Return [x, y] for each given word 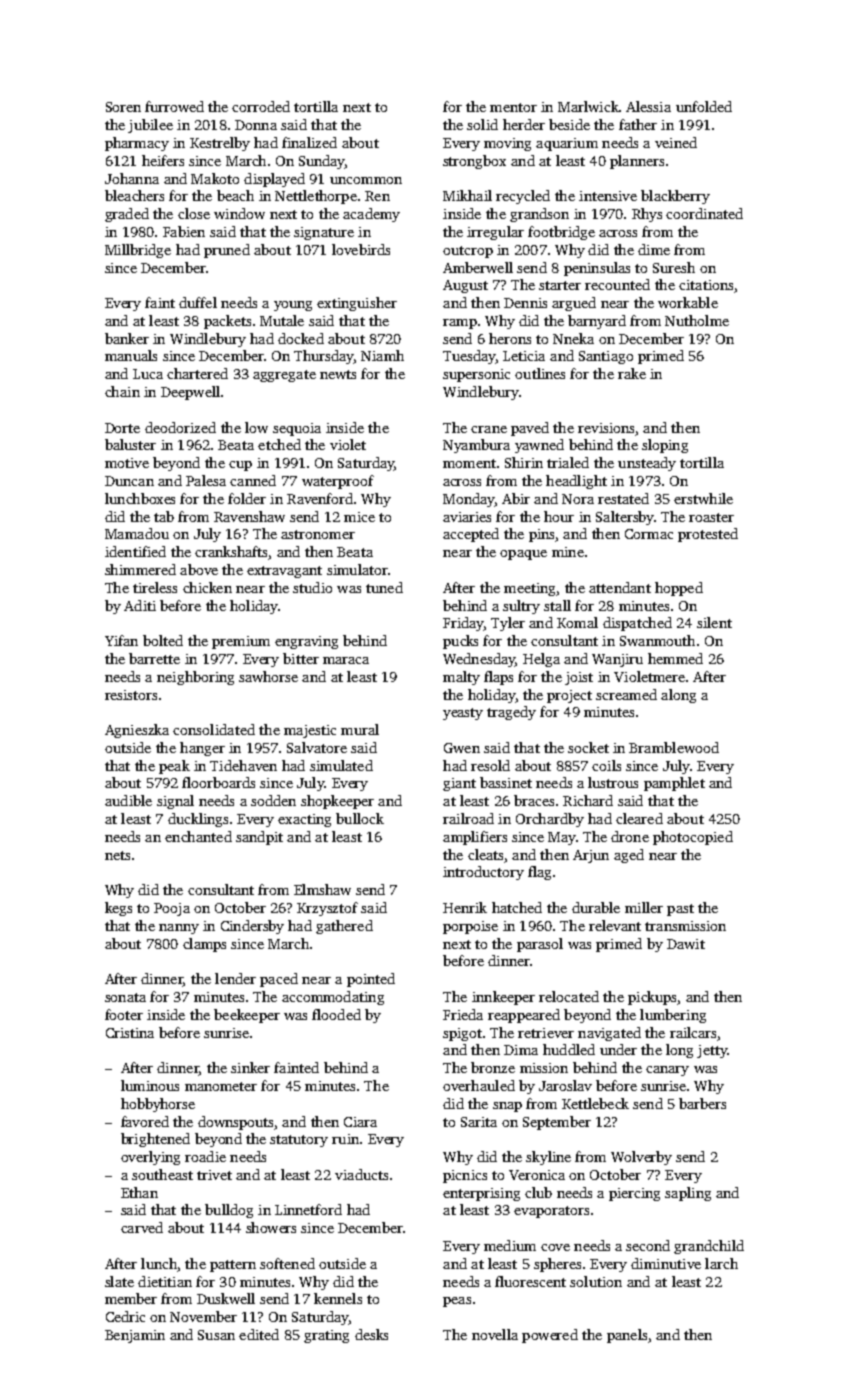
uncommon [366, 180]
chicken [207, 587]
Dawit [686, 944]
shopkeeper [337, 802]
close [194, 213]
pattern [233, 1266]
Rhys [647, 215]
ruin [345, 1139]
